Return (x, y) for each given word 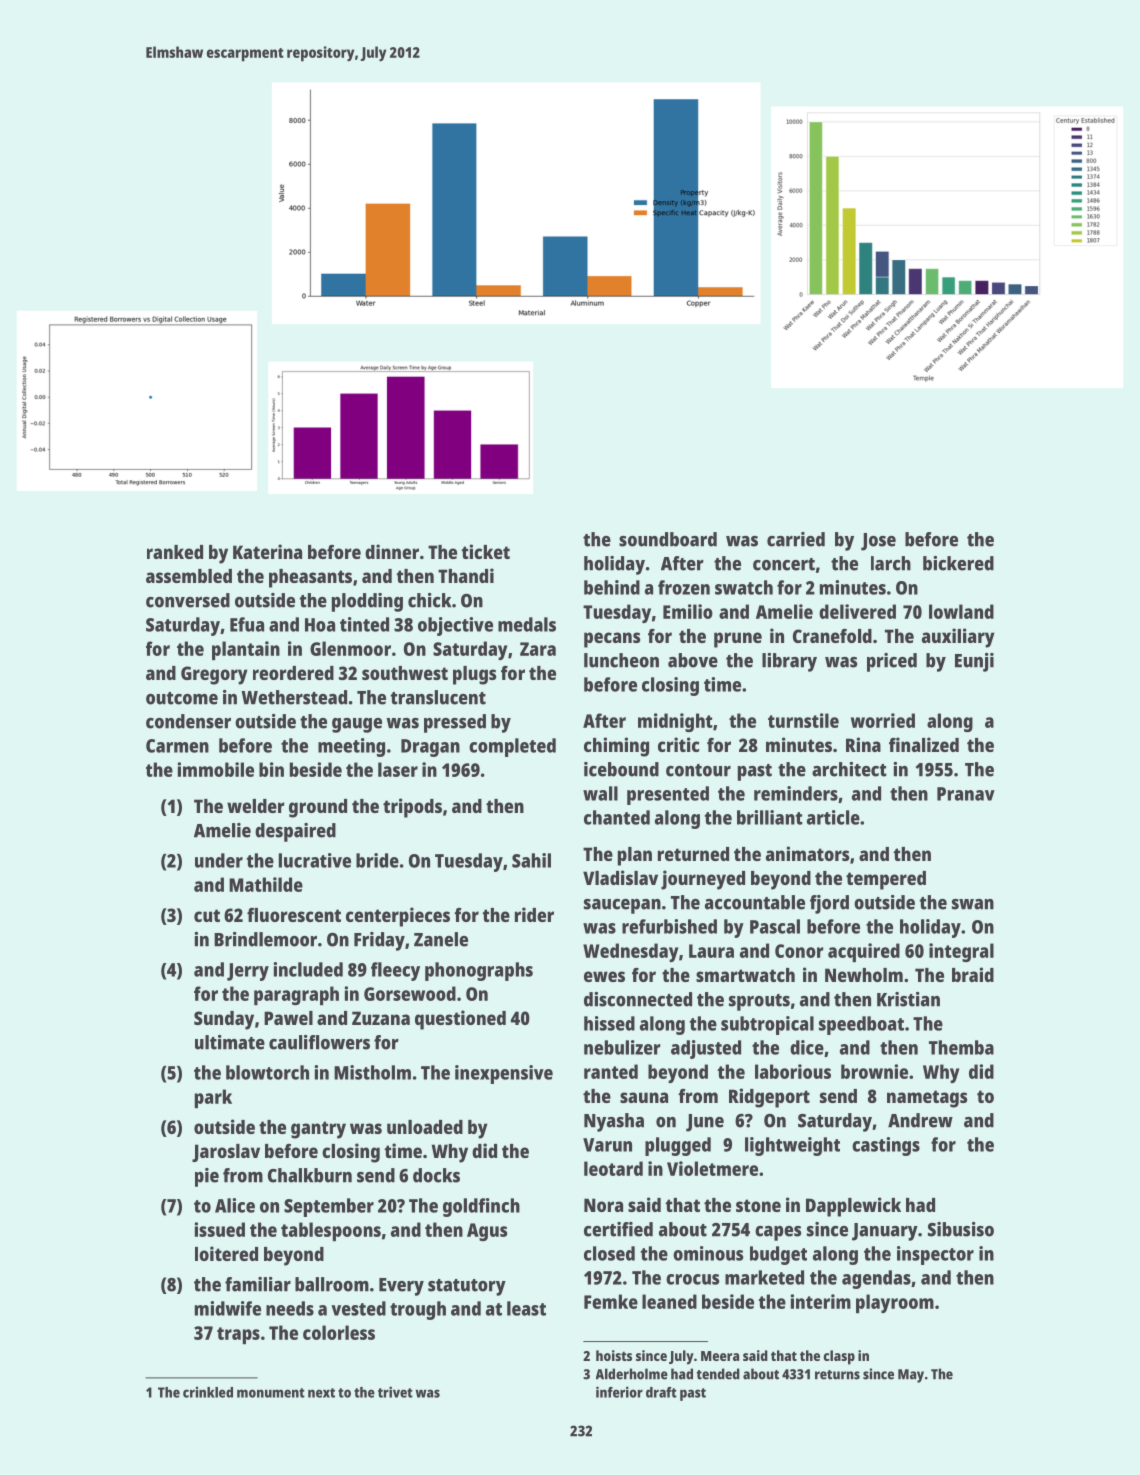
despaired (295, 832)
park (213, 1098)
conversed (188, 600)
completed (512, 747)
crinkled (208, 1392)
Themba (961, 1047)
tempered (886, 880)
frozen (684, 587)
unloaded (425, 1127)
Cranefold (832, 636)
